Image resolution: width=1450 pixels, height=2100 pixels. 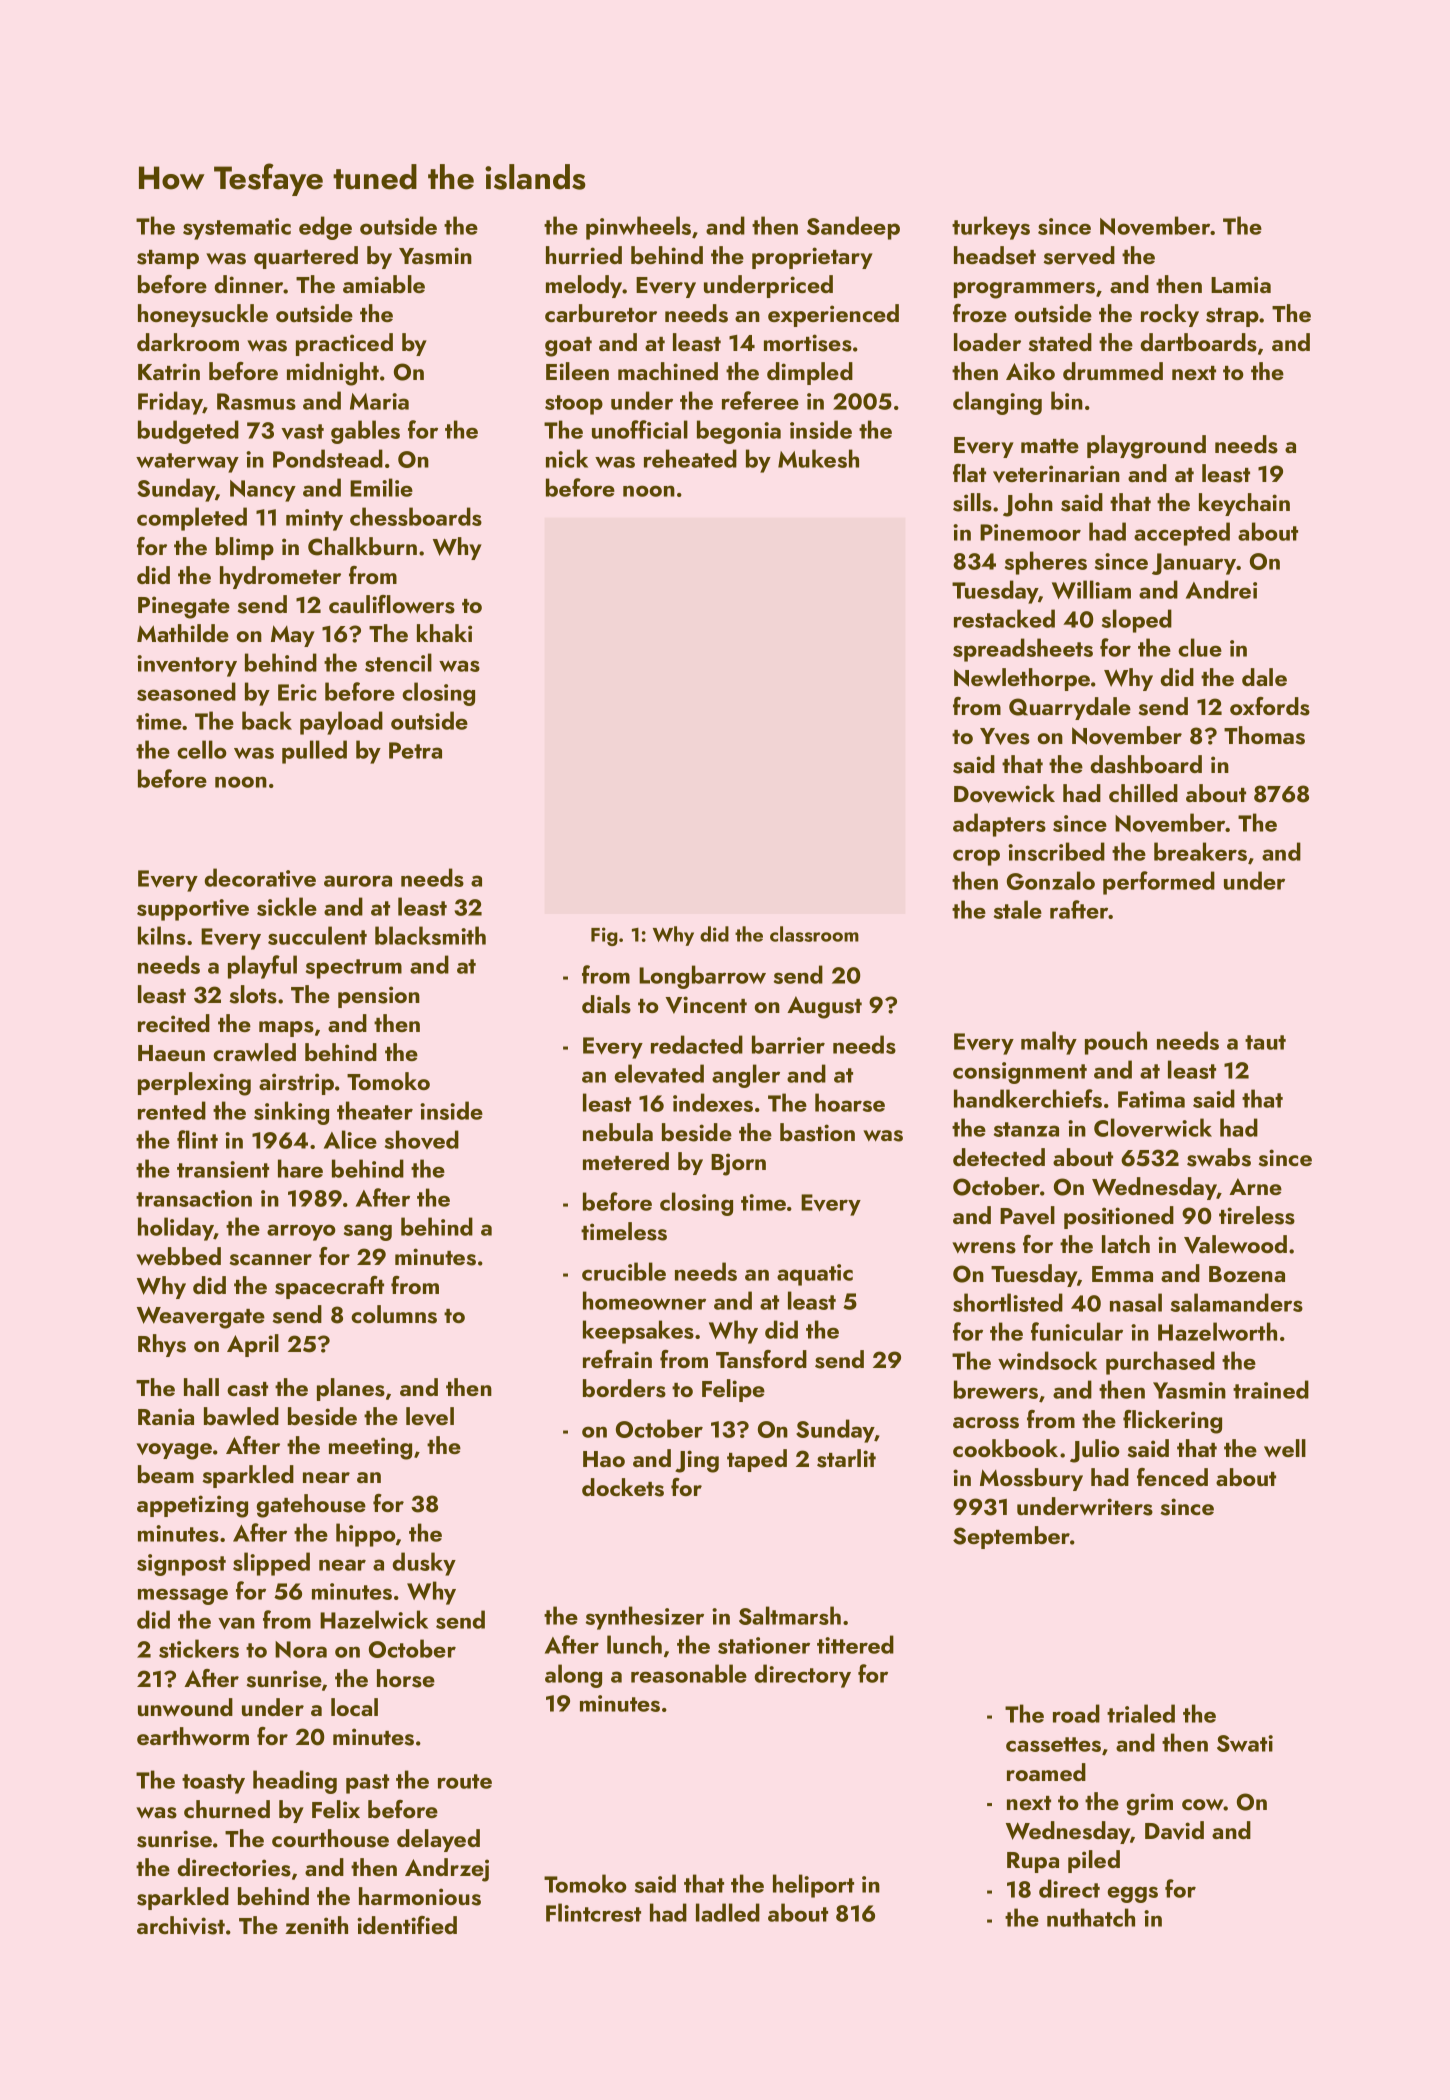 I want to click on identified, so click(x=407, y=1925).
